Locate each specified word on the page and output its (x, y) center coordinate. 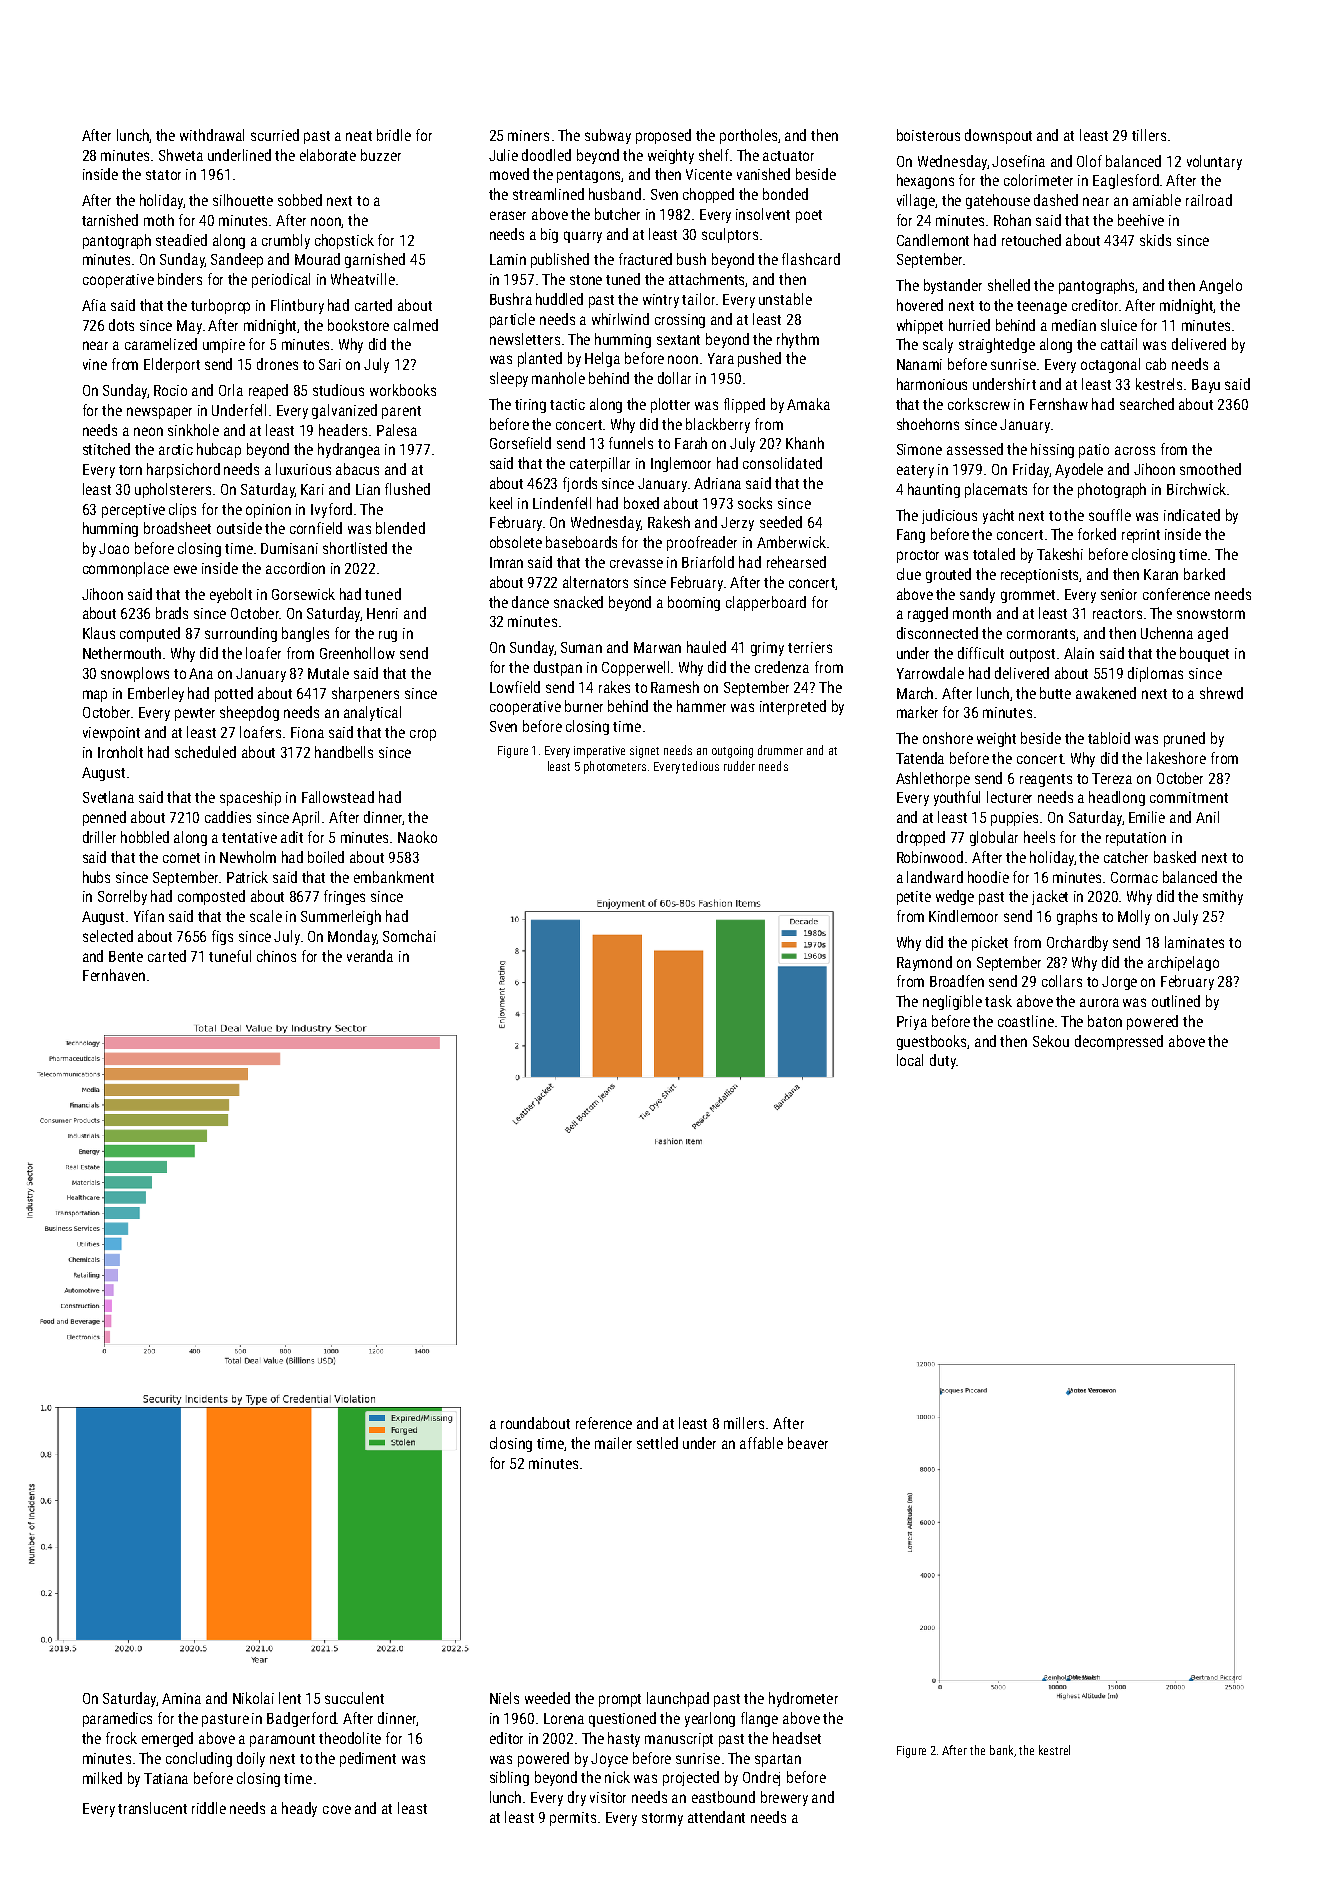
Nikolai (253, 1698)
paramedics (117, 1719)
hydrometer (803, 1699)
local (910, 1060)
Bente (126, 956)
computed (150, 634)
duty (943, 1061)
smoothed (1210, 469)
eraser (508, 215)
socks (755, 503)
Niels (504, 1698)
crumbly (286, 241)
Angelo (1220, 286)
